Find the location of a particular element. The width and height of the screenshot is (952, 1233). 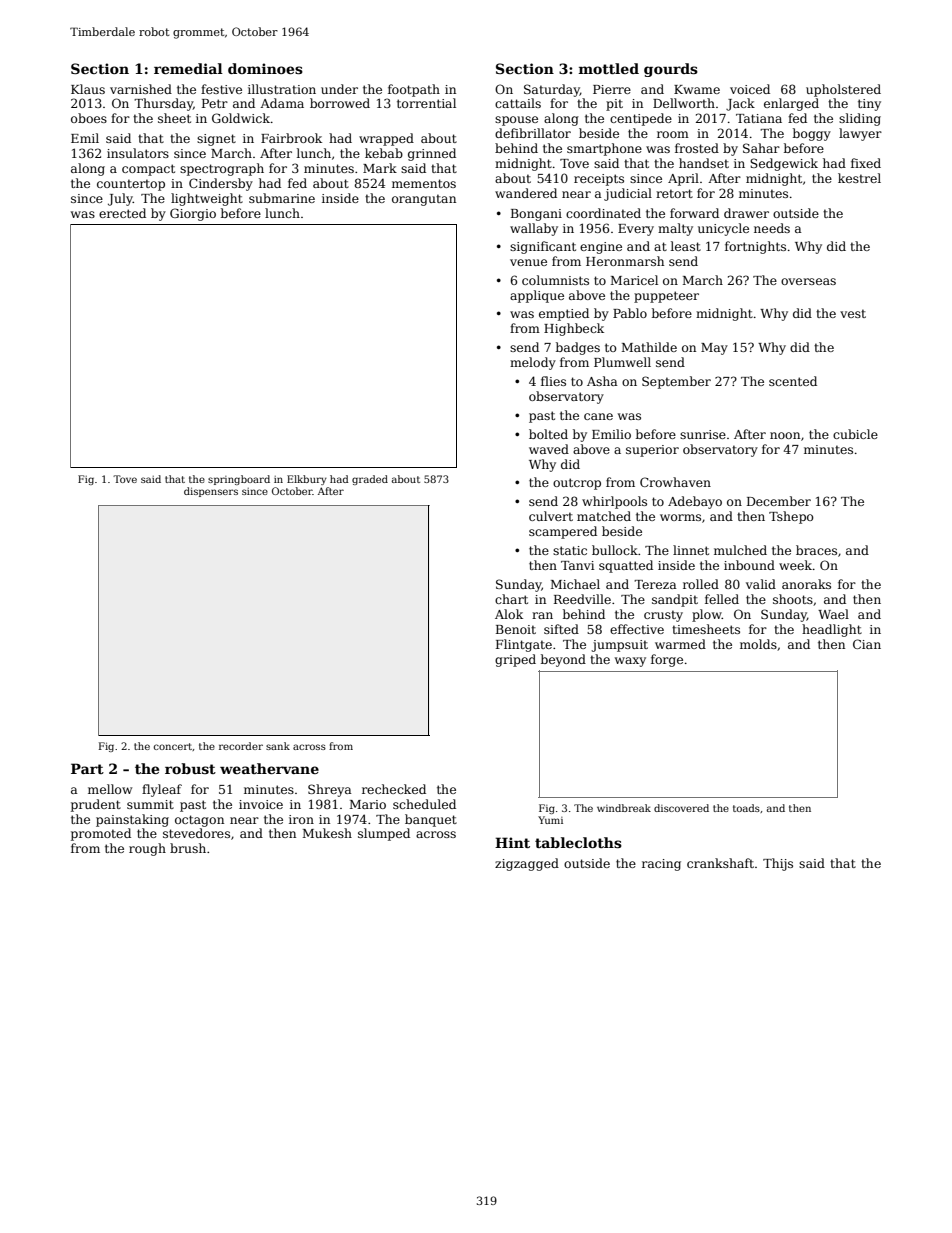

zigzagged is located at coordinates (527, 864).
